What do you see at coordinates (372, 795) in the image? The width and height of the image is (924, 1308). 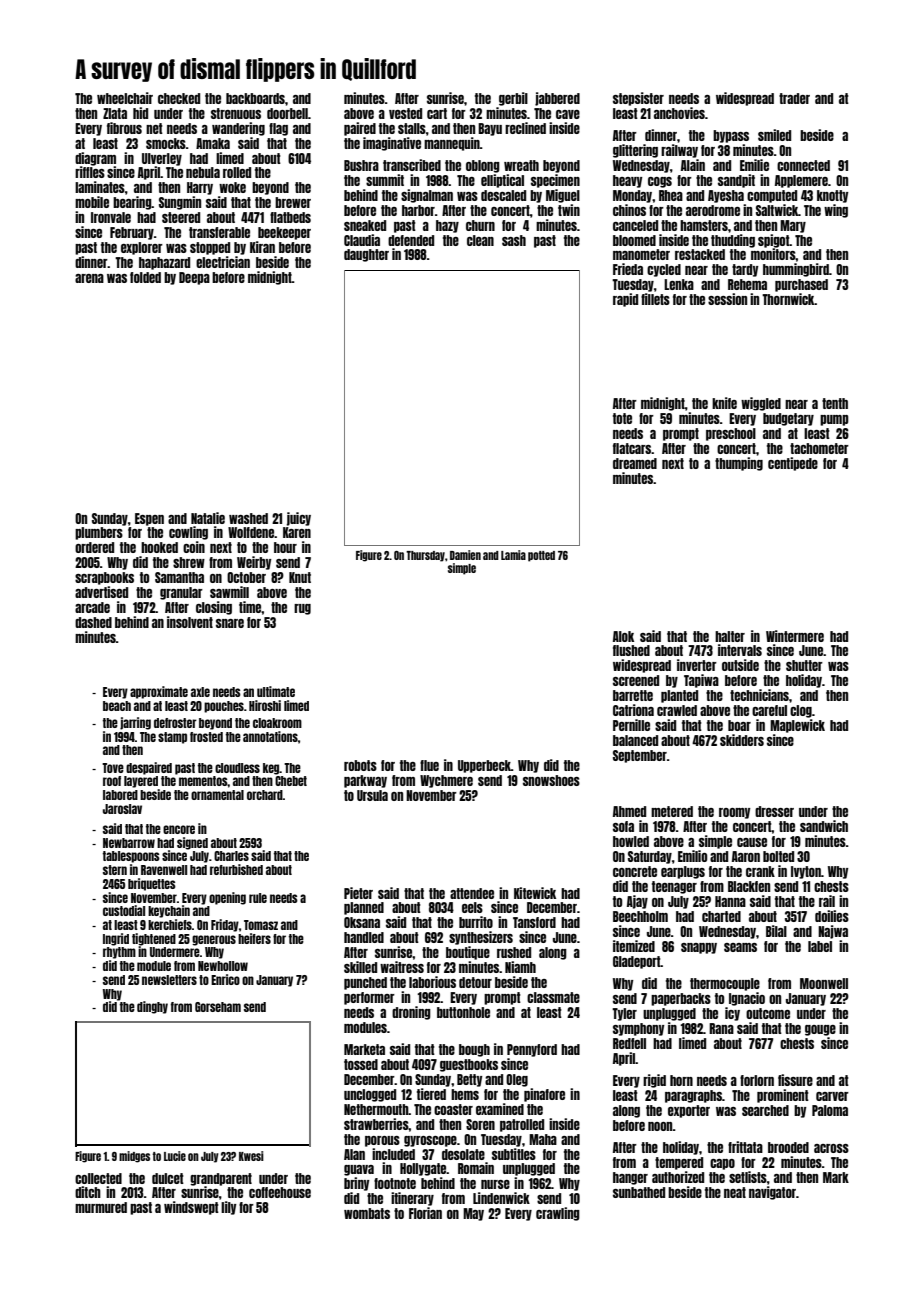 I see `Ursula` at bounding box center [372, 795].
